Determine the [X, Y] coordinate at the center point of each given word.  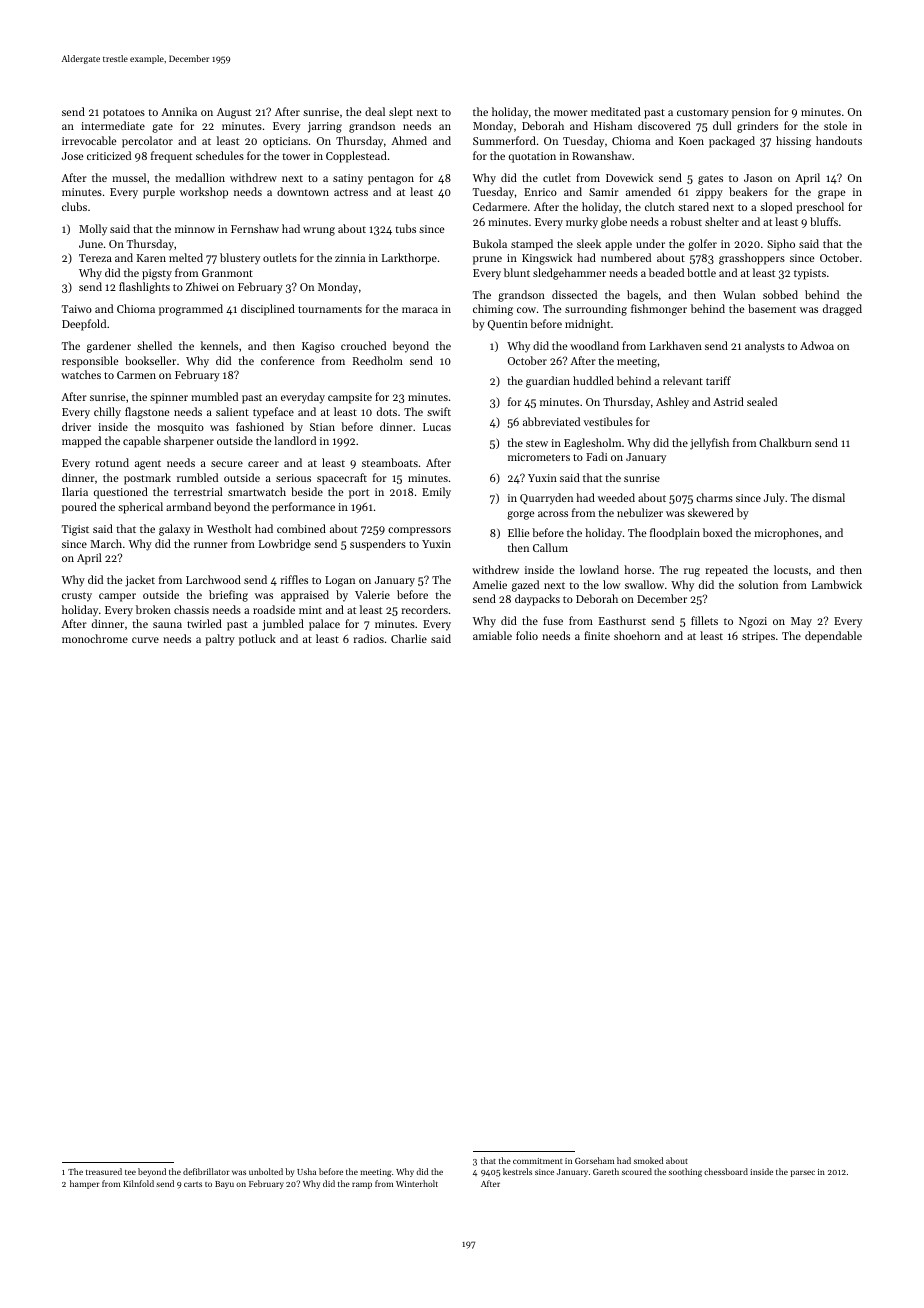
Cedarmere [500, 206]
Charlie [409, 638]
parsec [803, 1173]
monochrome [95, 638]
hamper [85, 1184]
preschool [820, 208]
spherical [140, 508]
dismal [828, 497]
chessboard [726, 1171]
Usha [306, 1171]
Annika [179, 111]
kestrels [517, 1171]
